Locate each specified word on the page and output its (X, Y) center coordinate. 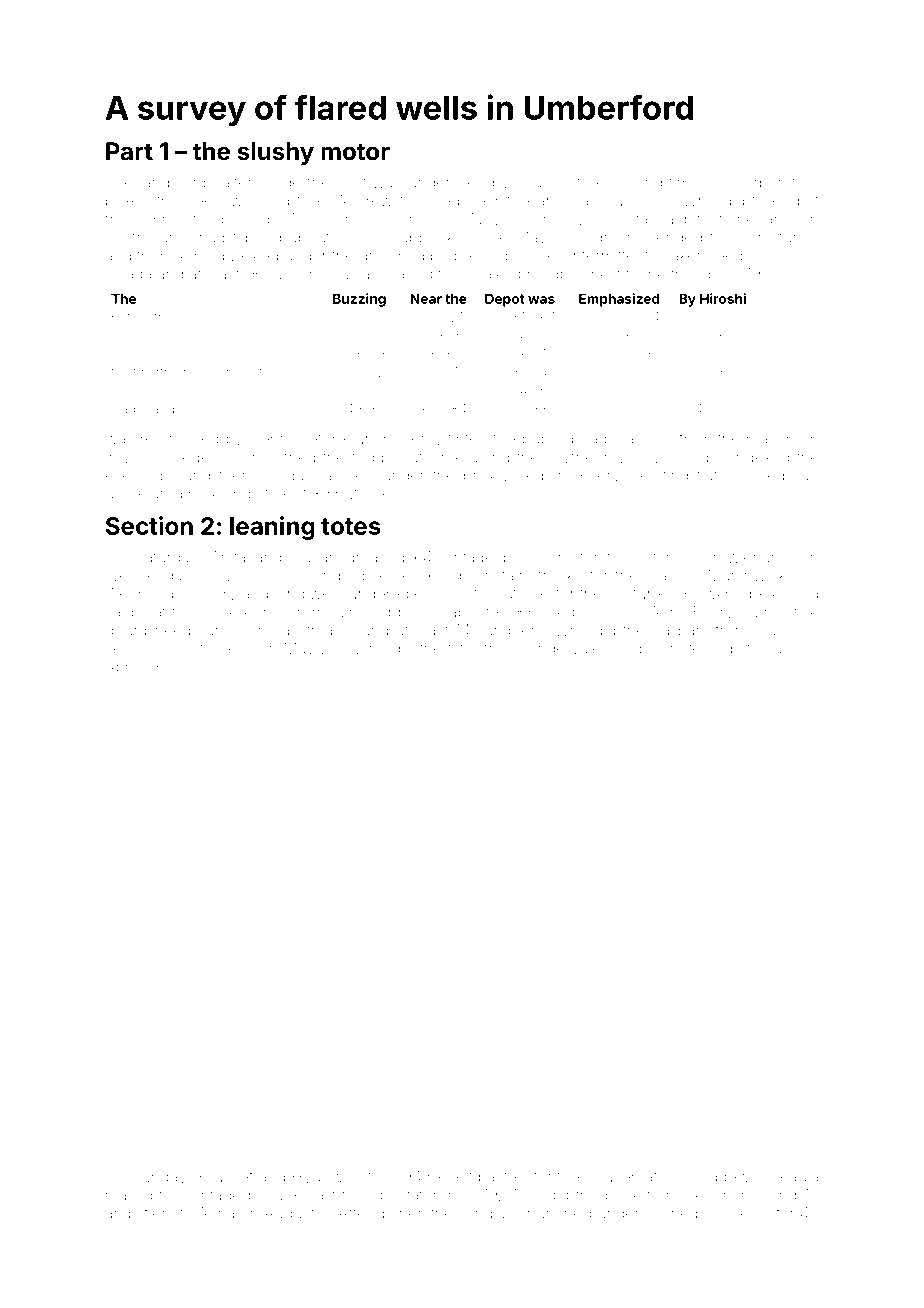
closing (637, 184)
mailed (129, 1195)
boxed (127, 201)
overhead (265, 630)
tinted (467, 439)
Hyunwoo (327, 1178)
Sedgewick (730, 1178)
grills (178, 650)
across (649, 440)
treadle (331, 630)
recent (450, 1177)
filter (462, 648)
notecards (706, 649)
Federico (205, 457)
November (509, 219)
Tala (780, 648)
